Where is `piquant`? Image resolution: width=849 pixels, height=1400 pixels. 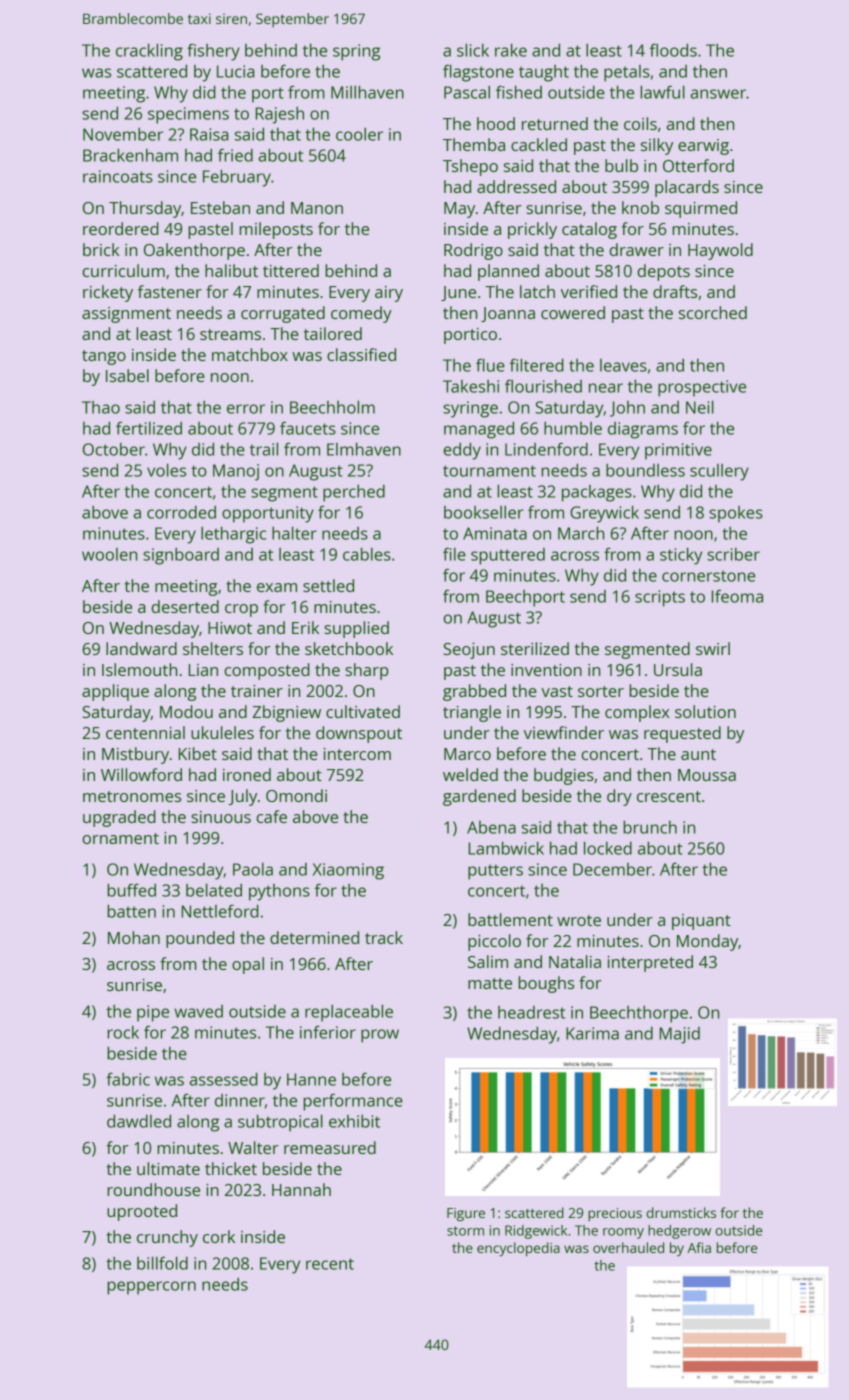
piquant is located at coordinates (701, 922).
